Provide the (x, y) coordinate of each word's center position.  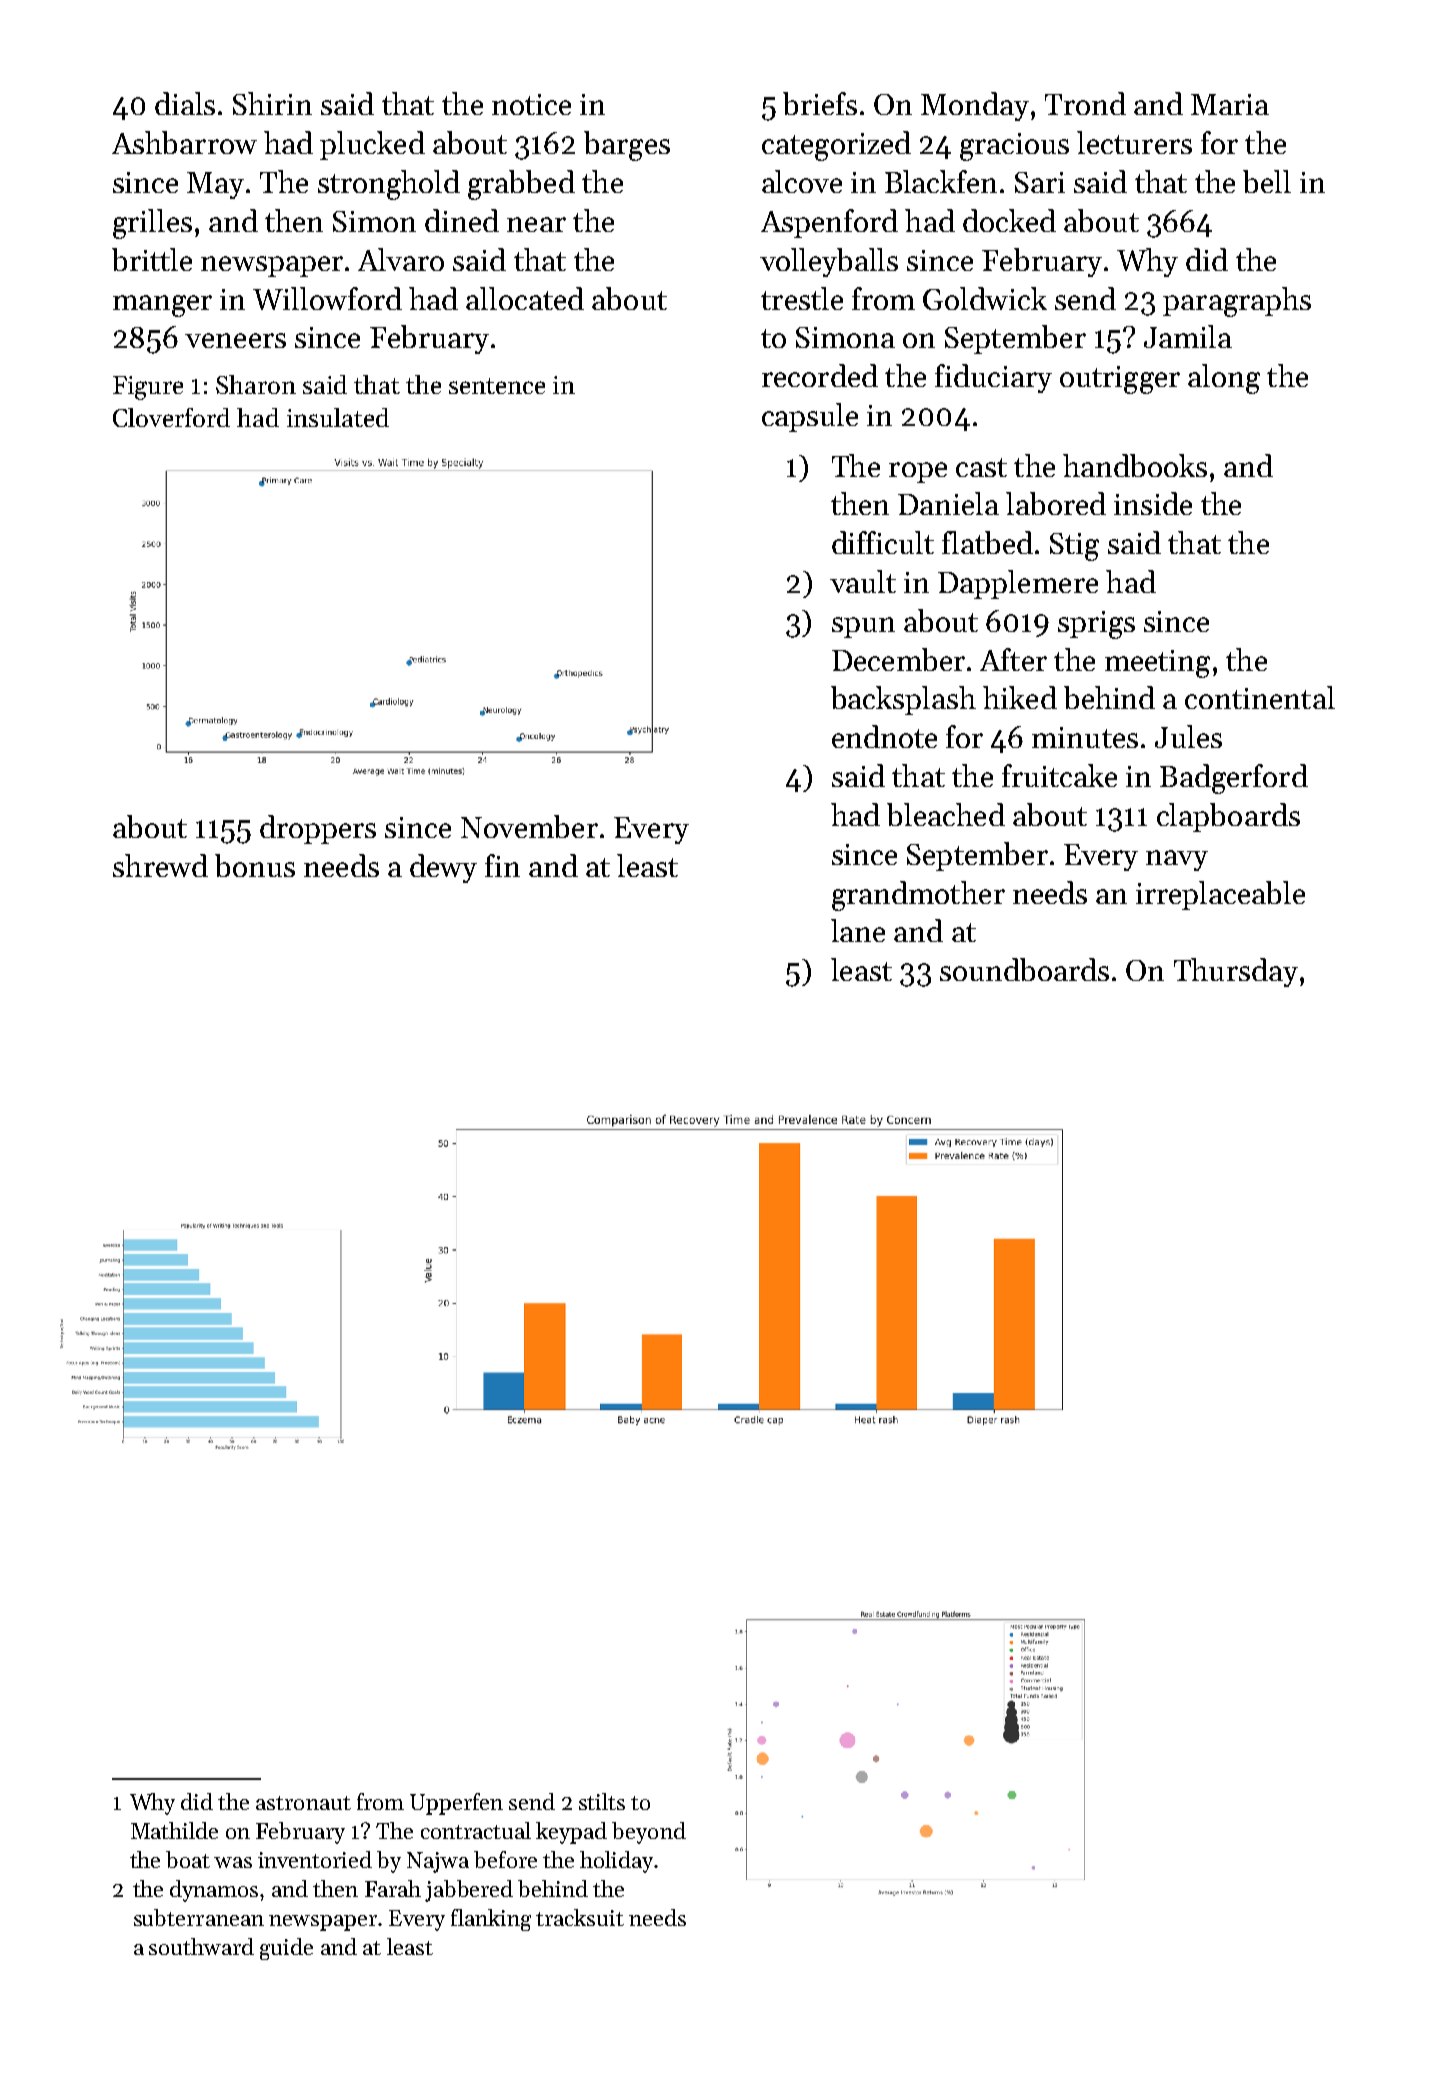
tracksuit (580, 1917)
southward (201, 1946)
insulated (338, 417)
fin (502, 865)
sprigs (1096, 625)
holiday (616, 1862)
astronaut (303, 1803)
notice (531, 104)
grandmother (918, 896)
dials (185, 103)
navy (1177, 860)
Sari (1040, 182)
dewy (443, 868)
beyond (649, 1833)
